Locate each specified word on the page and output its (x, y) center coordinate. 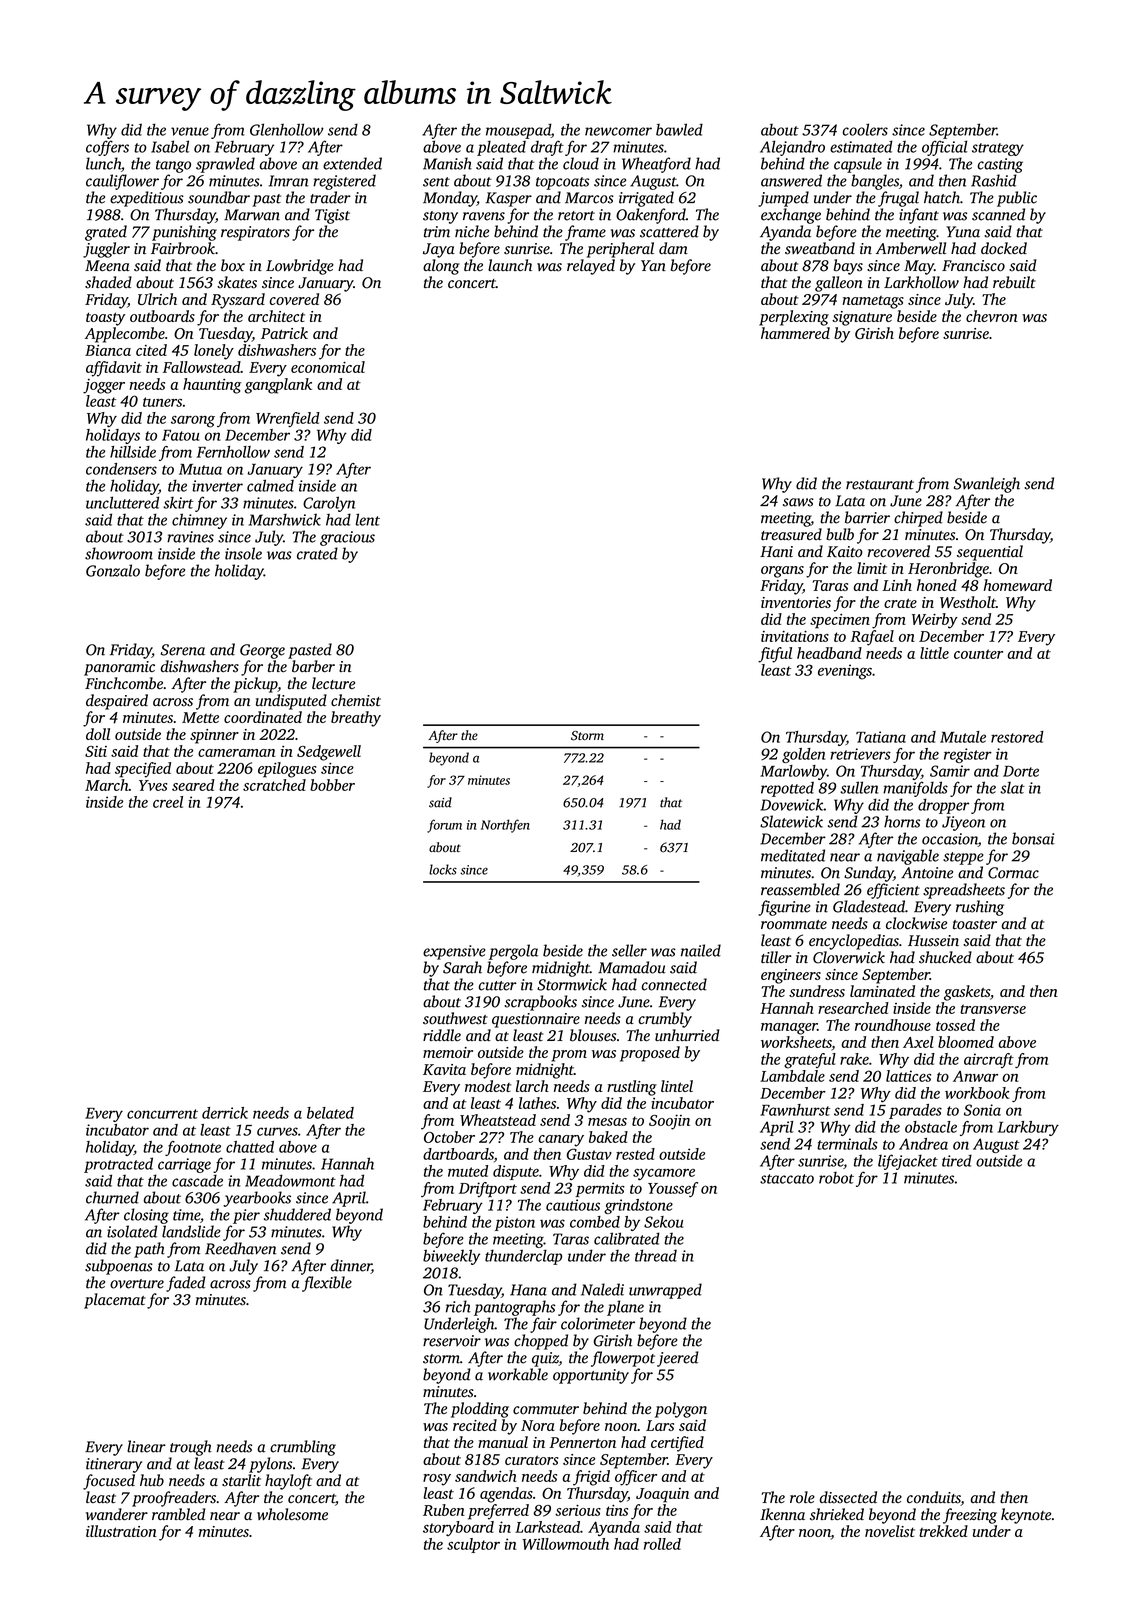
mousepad (518, 131)
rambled (178, 1514)
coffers (107, 148)
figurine (784, 908)
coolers (865, 129)
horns (902, 821)
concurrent (162, 1114)
